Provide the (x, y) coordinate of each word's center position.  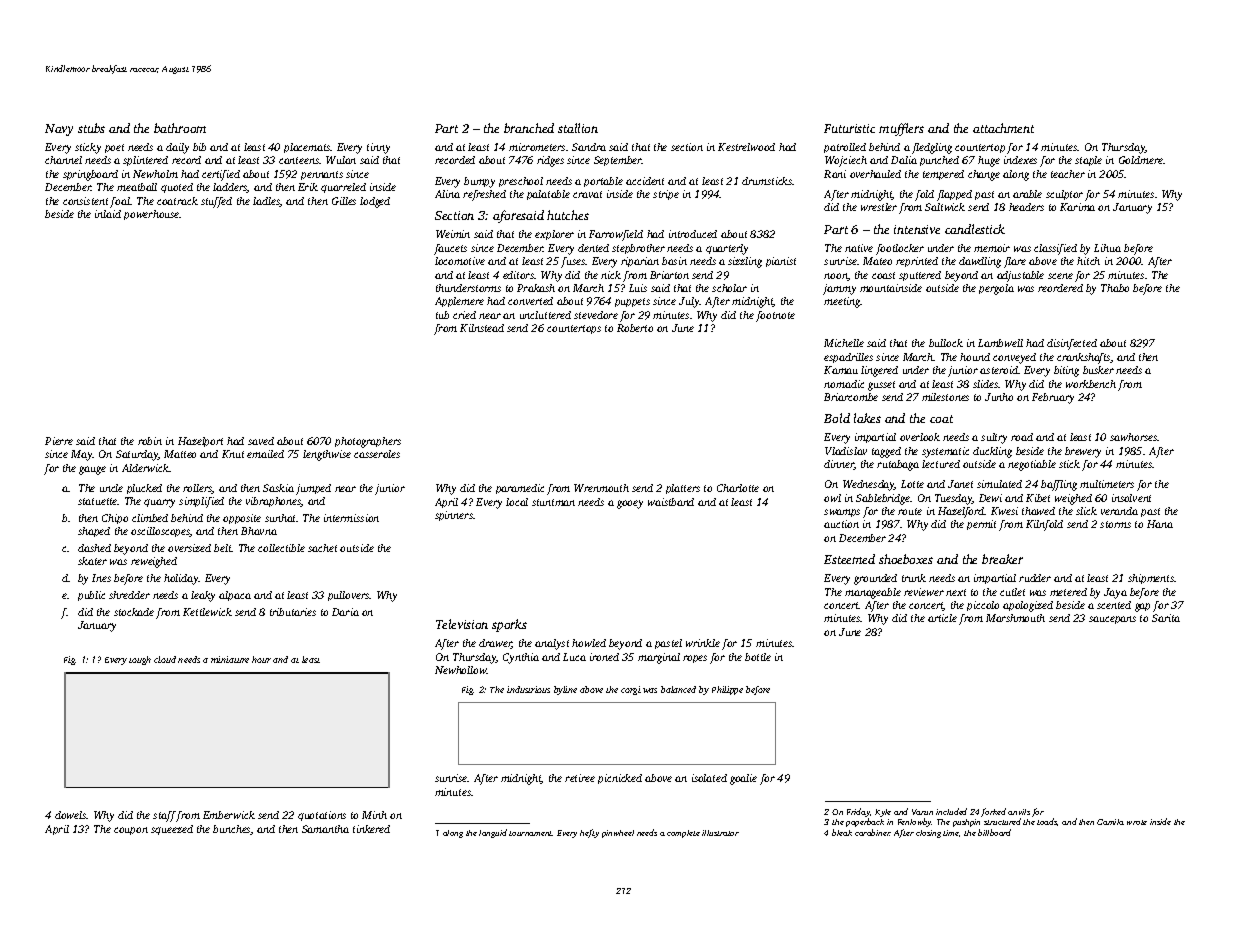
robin (150, 441)
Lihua (1107, 248)
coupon (131, 831)
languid (493, 833)
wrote (1137, 822)
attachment (1003, 128)
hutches (568, 215)
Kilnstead (482, 328)
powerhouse (152, 215)
